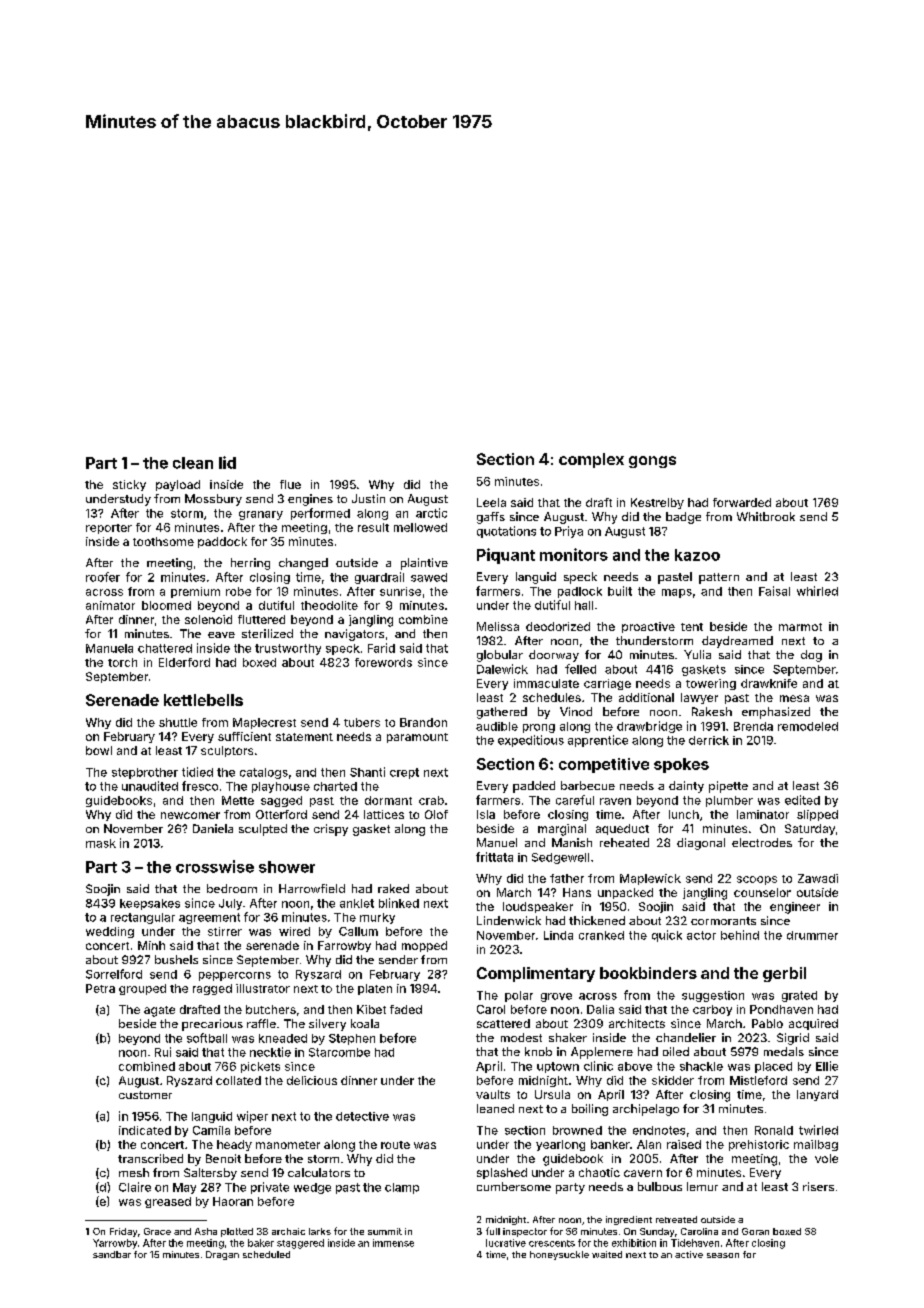  Describe the element at coordinates (362, 1116) in the image. I see `detective` at that location.
